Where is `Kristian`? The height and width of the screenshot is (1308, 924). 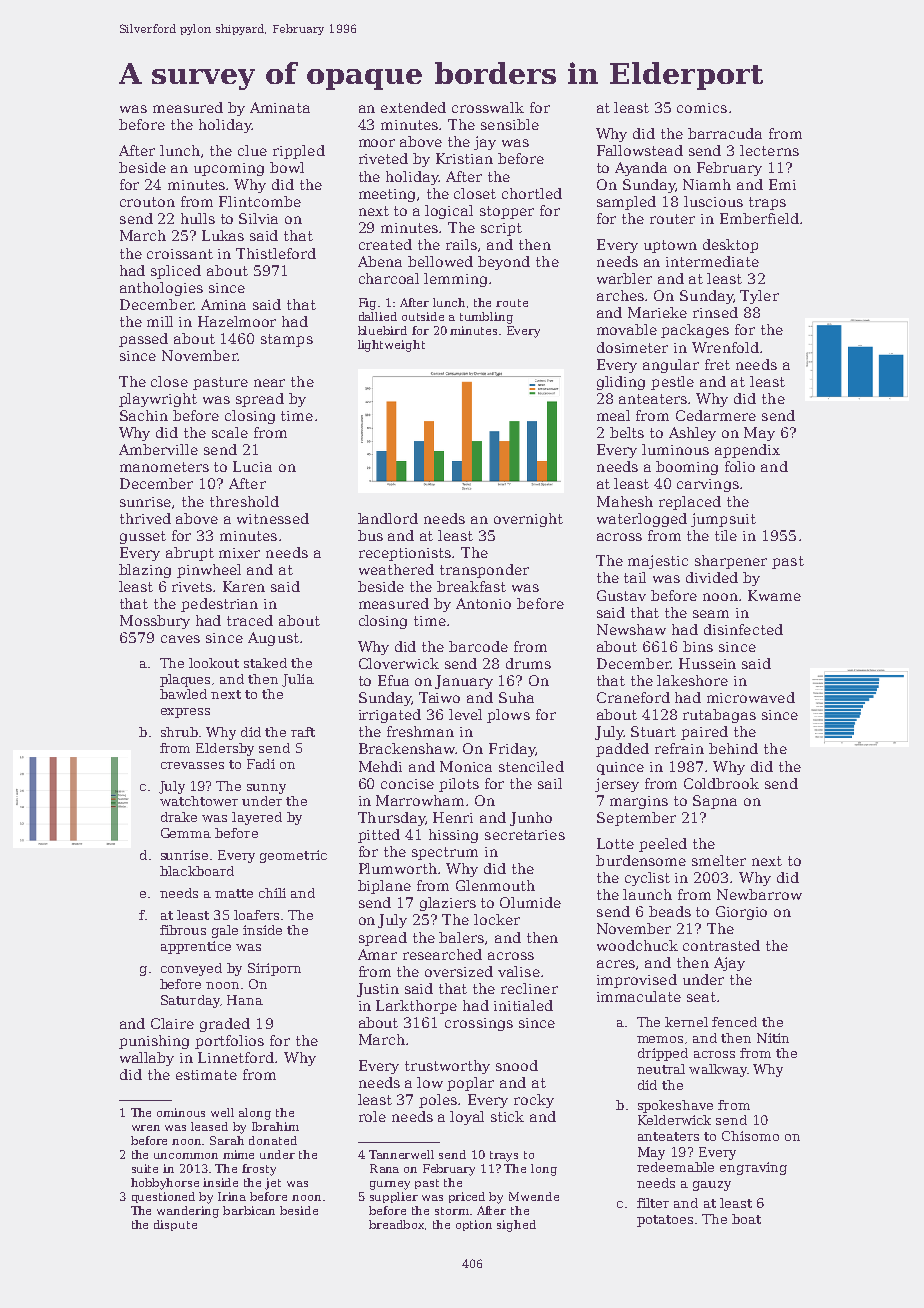
Kristian is located at coordinates (464, 158).
